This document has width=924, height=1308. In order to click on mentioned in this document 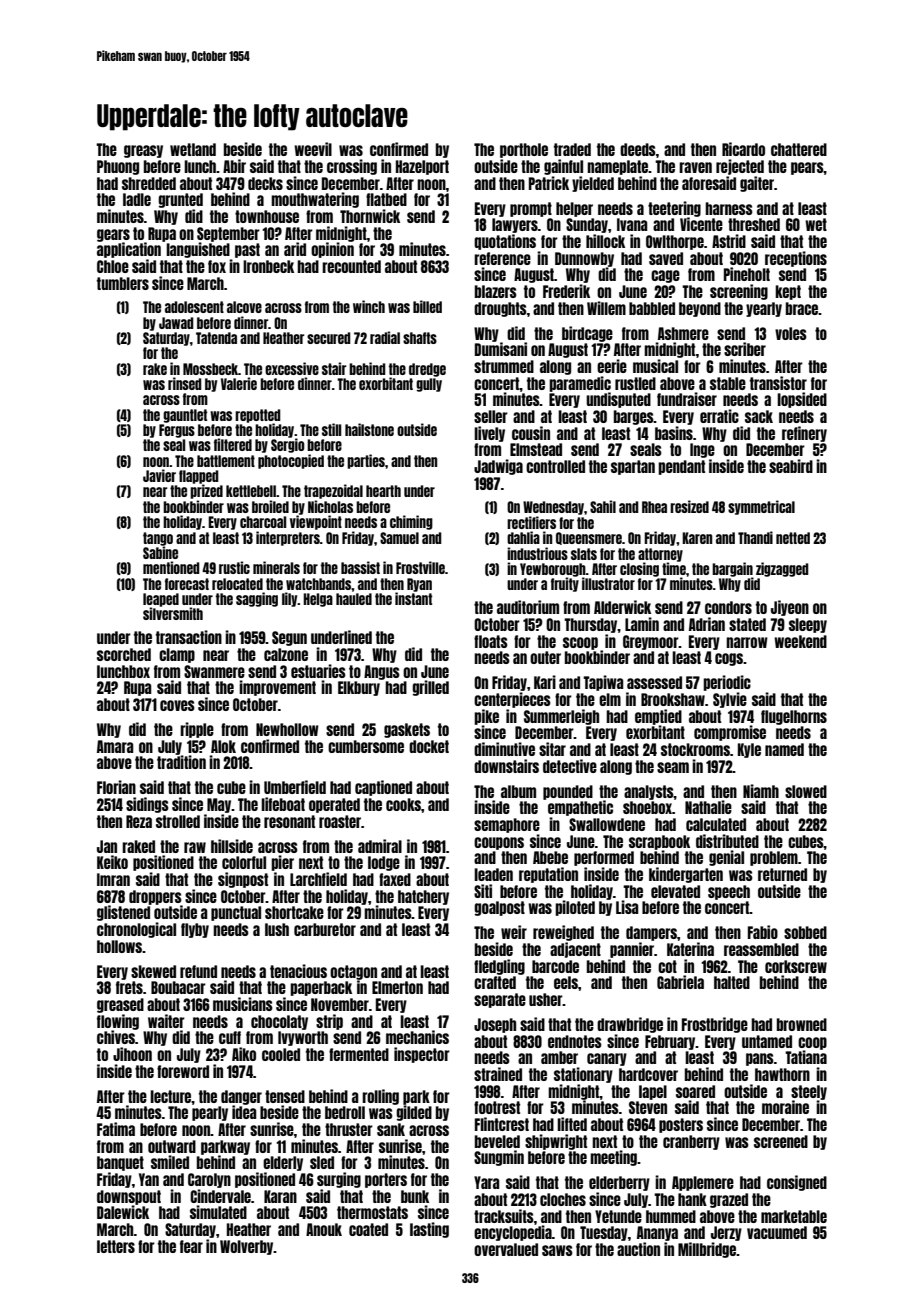, I will do `click(171, 567)`.
